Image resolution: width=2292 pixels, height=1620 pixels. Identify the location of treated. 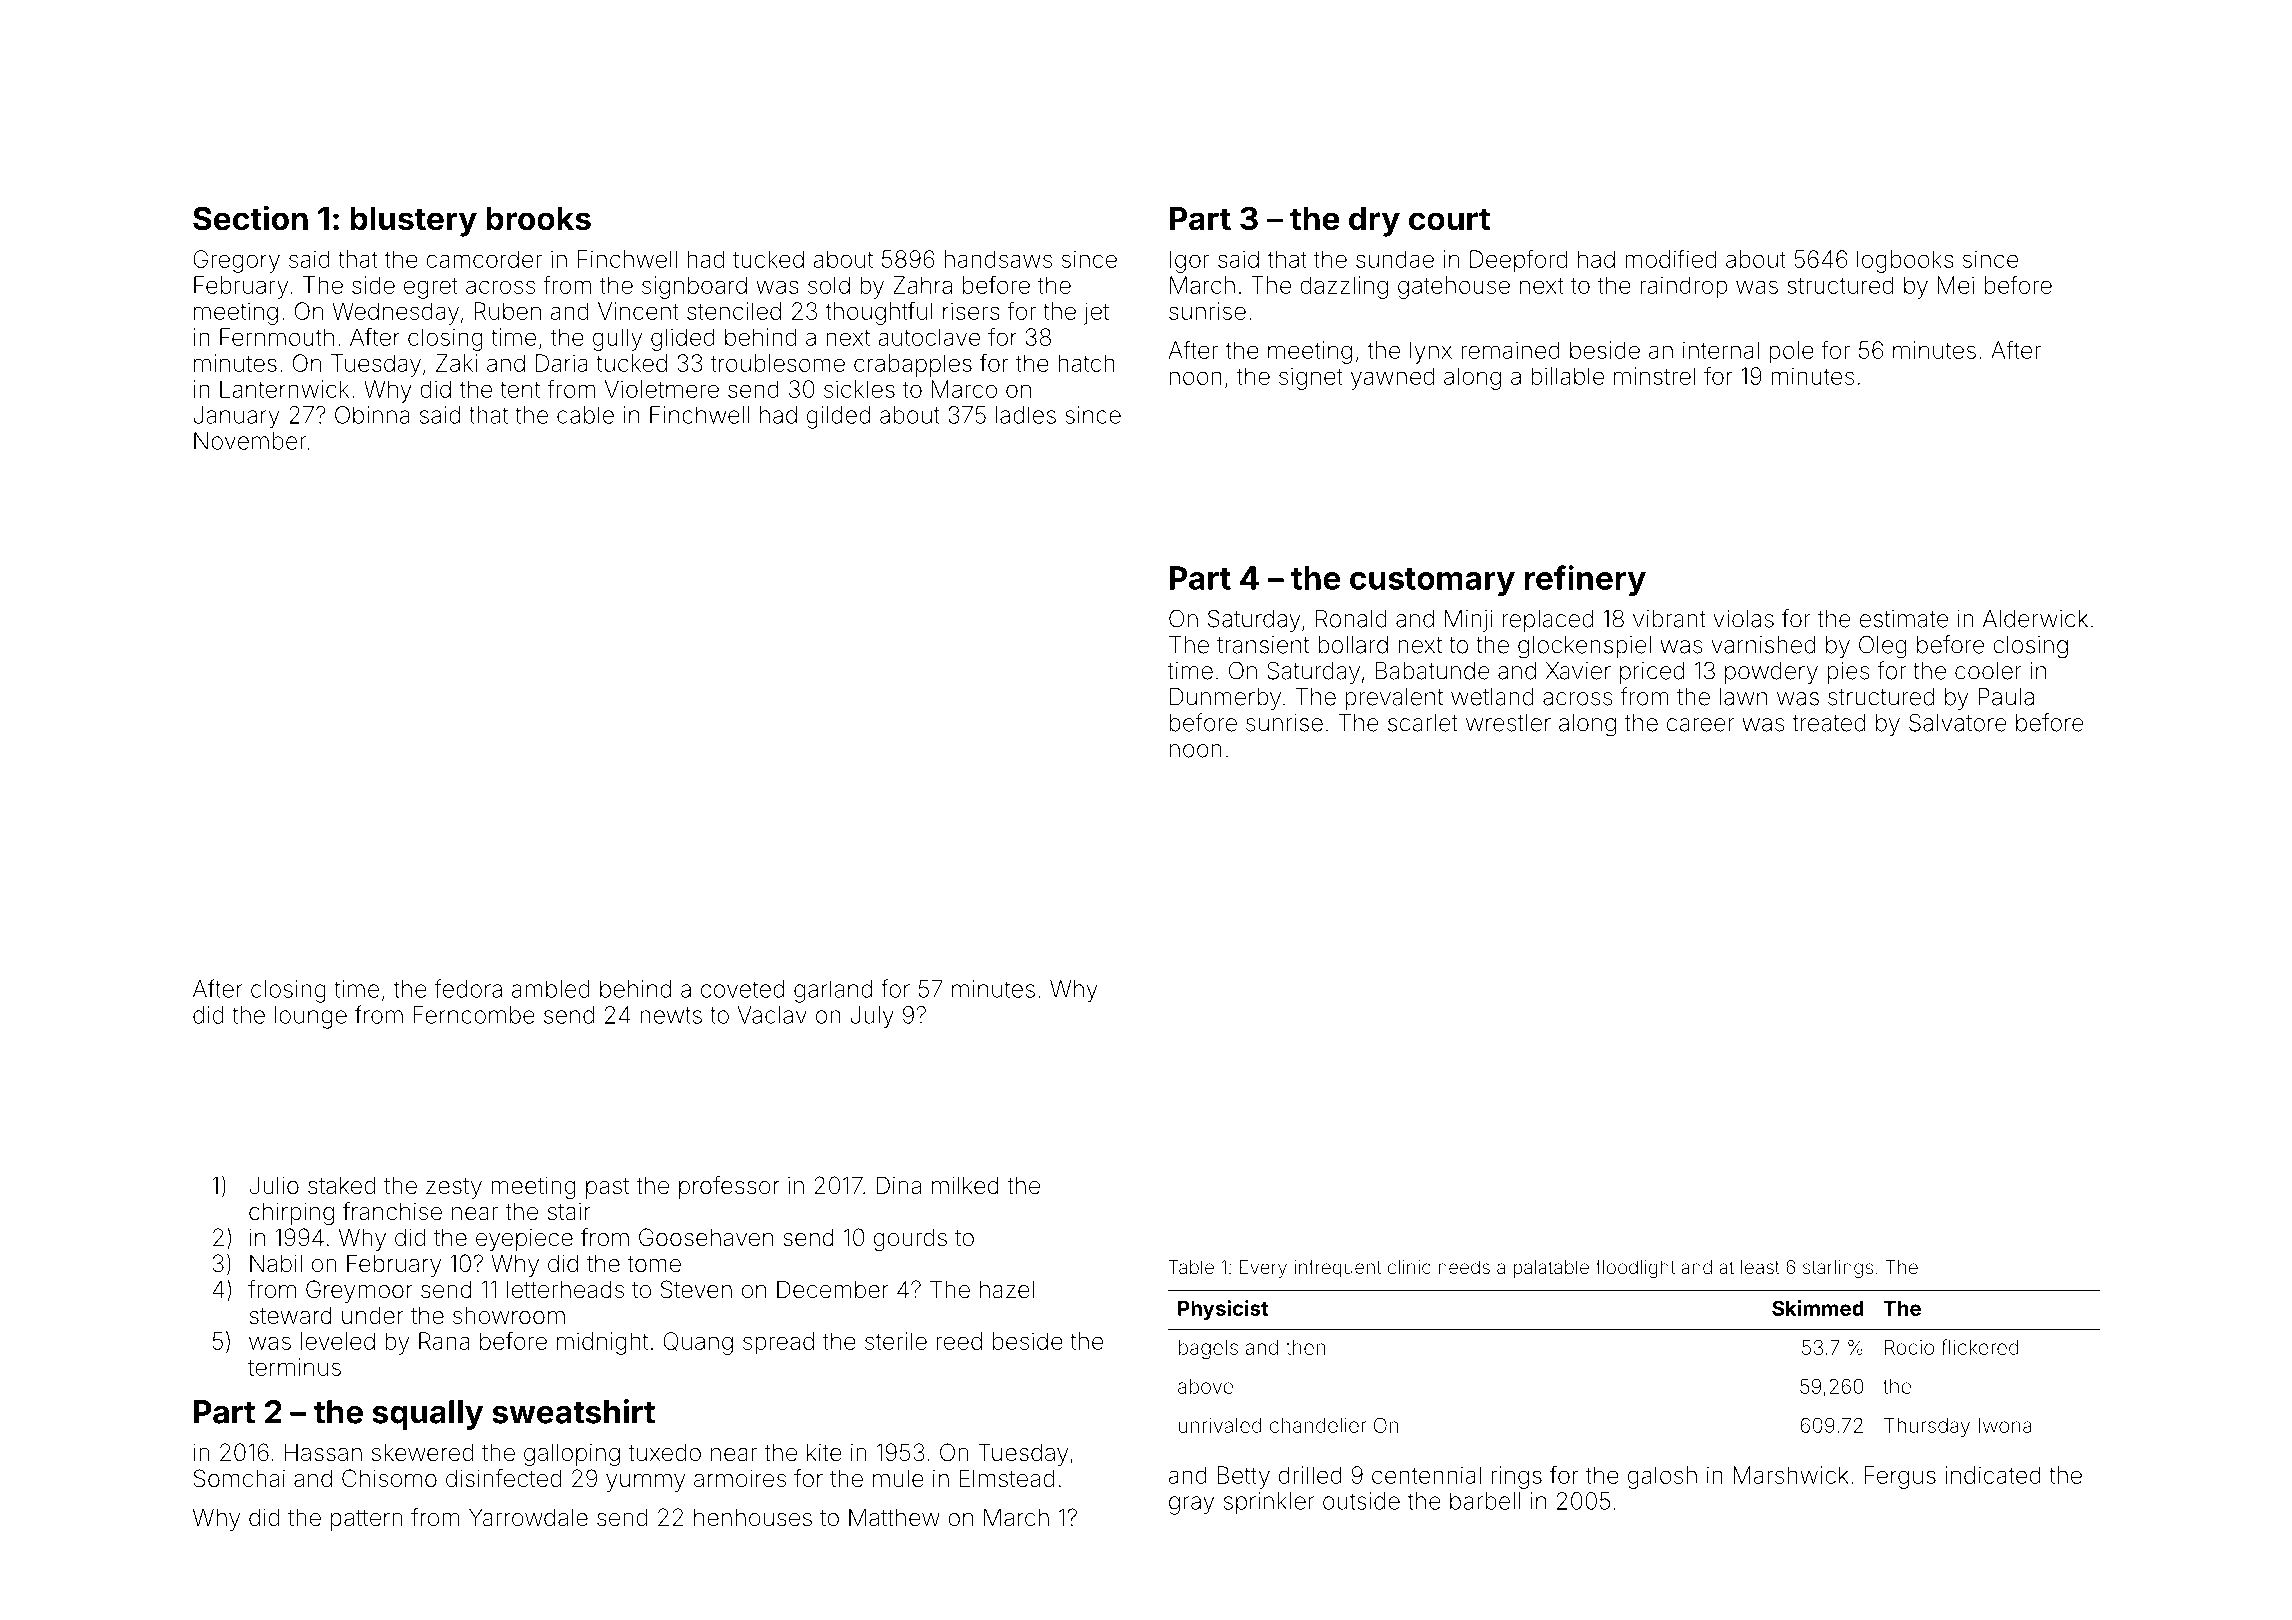
(1828, 723).
